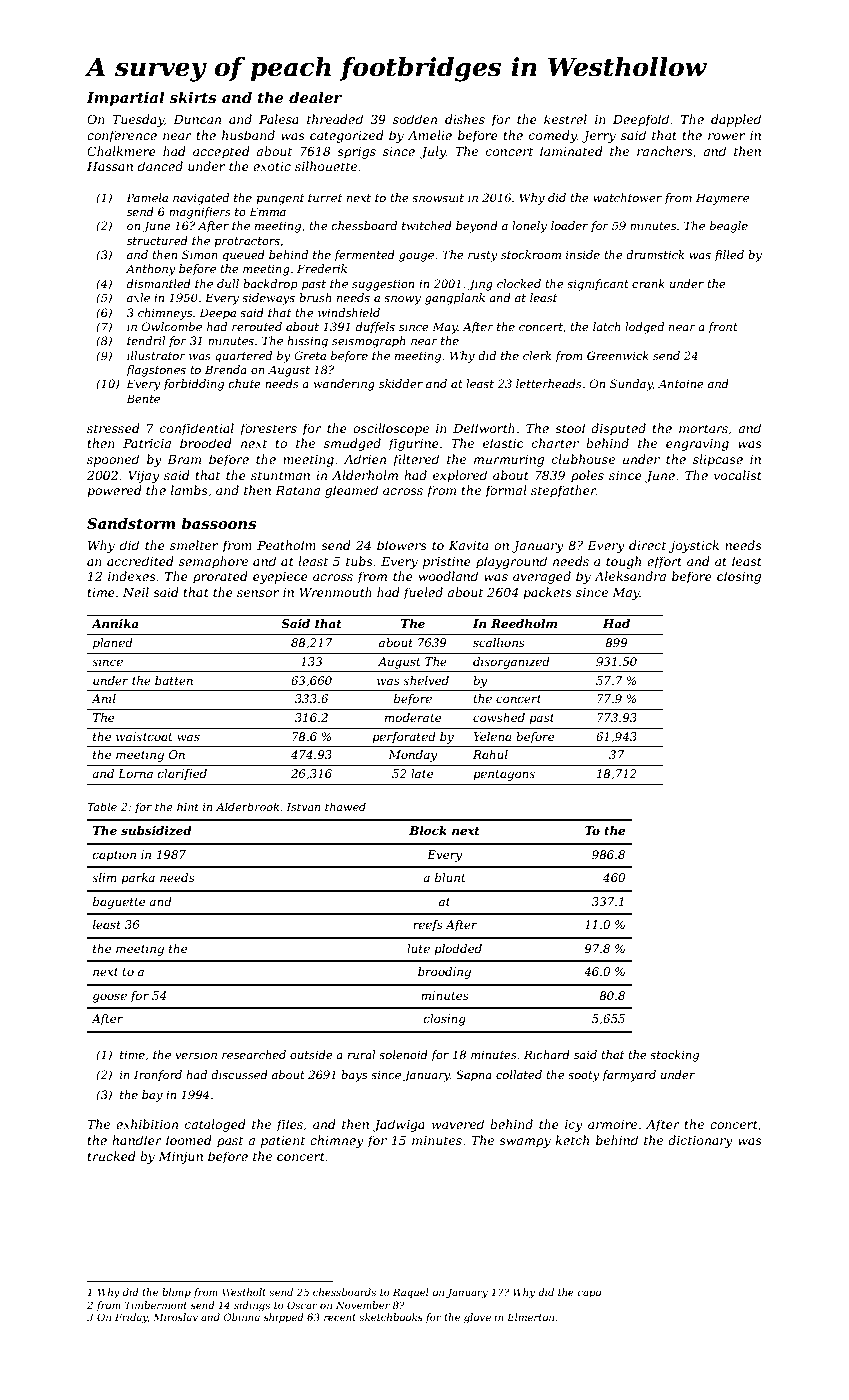 Image resolution: width=849 pixels, height=1400 pixels. I want to click on swampy, so click(525, 1143).
